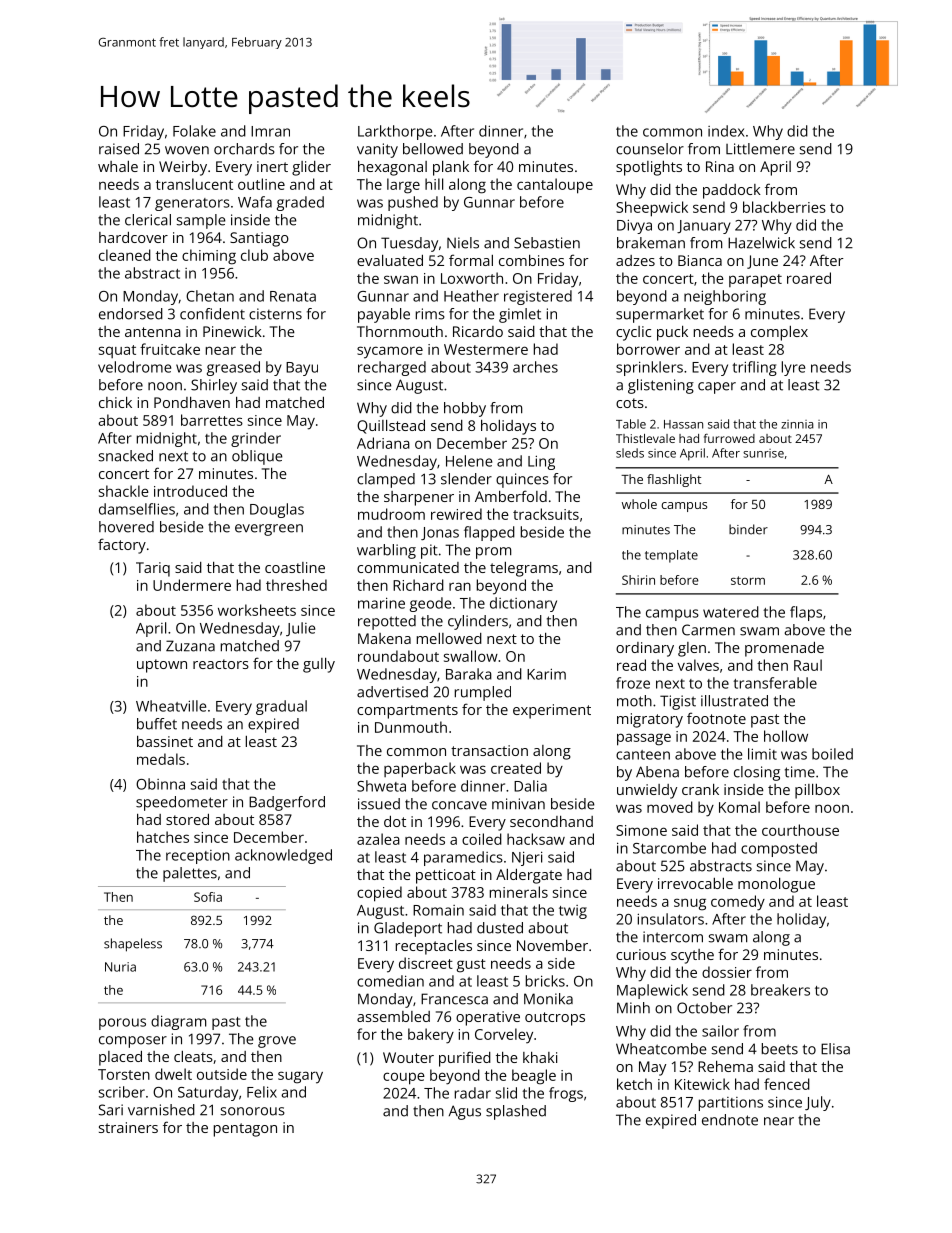 The width and height of the page is (952, 1233). What do you see at coordinates (538, 297) in the page?
I see `registered` at bounding box center [538, 297].
